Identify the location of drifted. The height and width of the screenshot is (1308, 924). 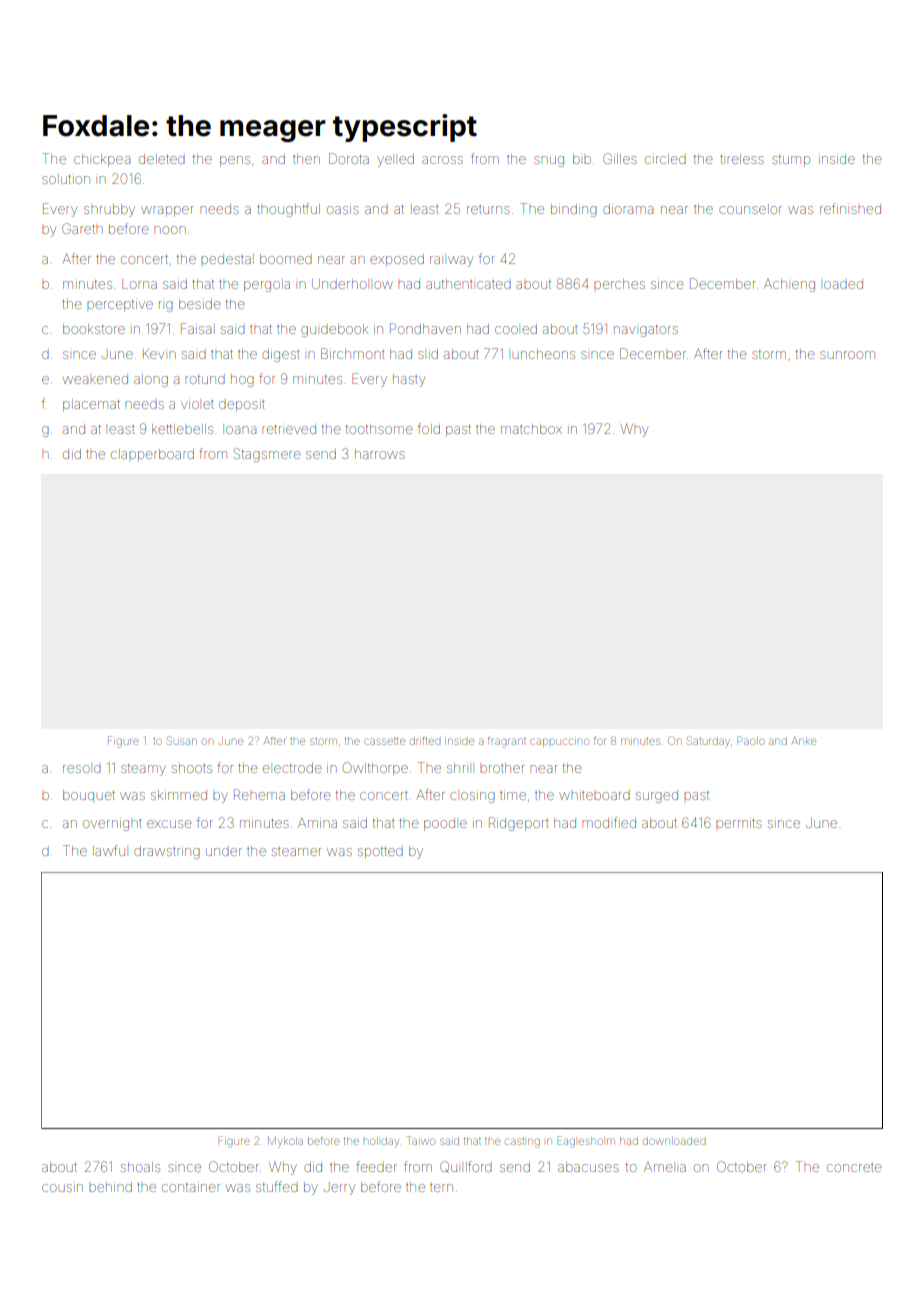
(425, 740).
